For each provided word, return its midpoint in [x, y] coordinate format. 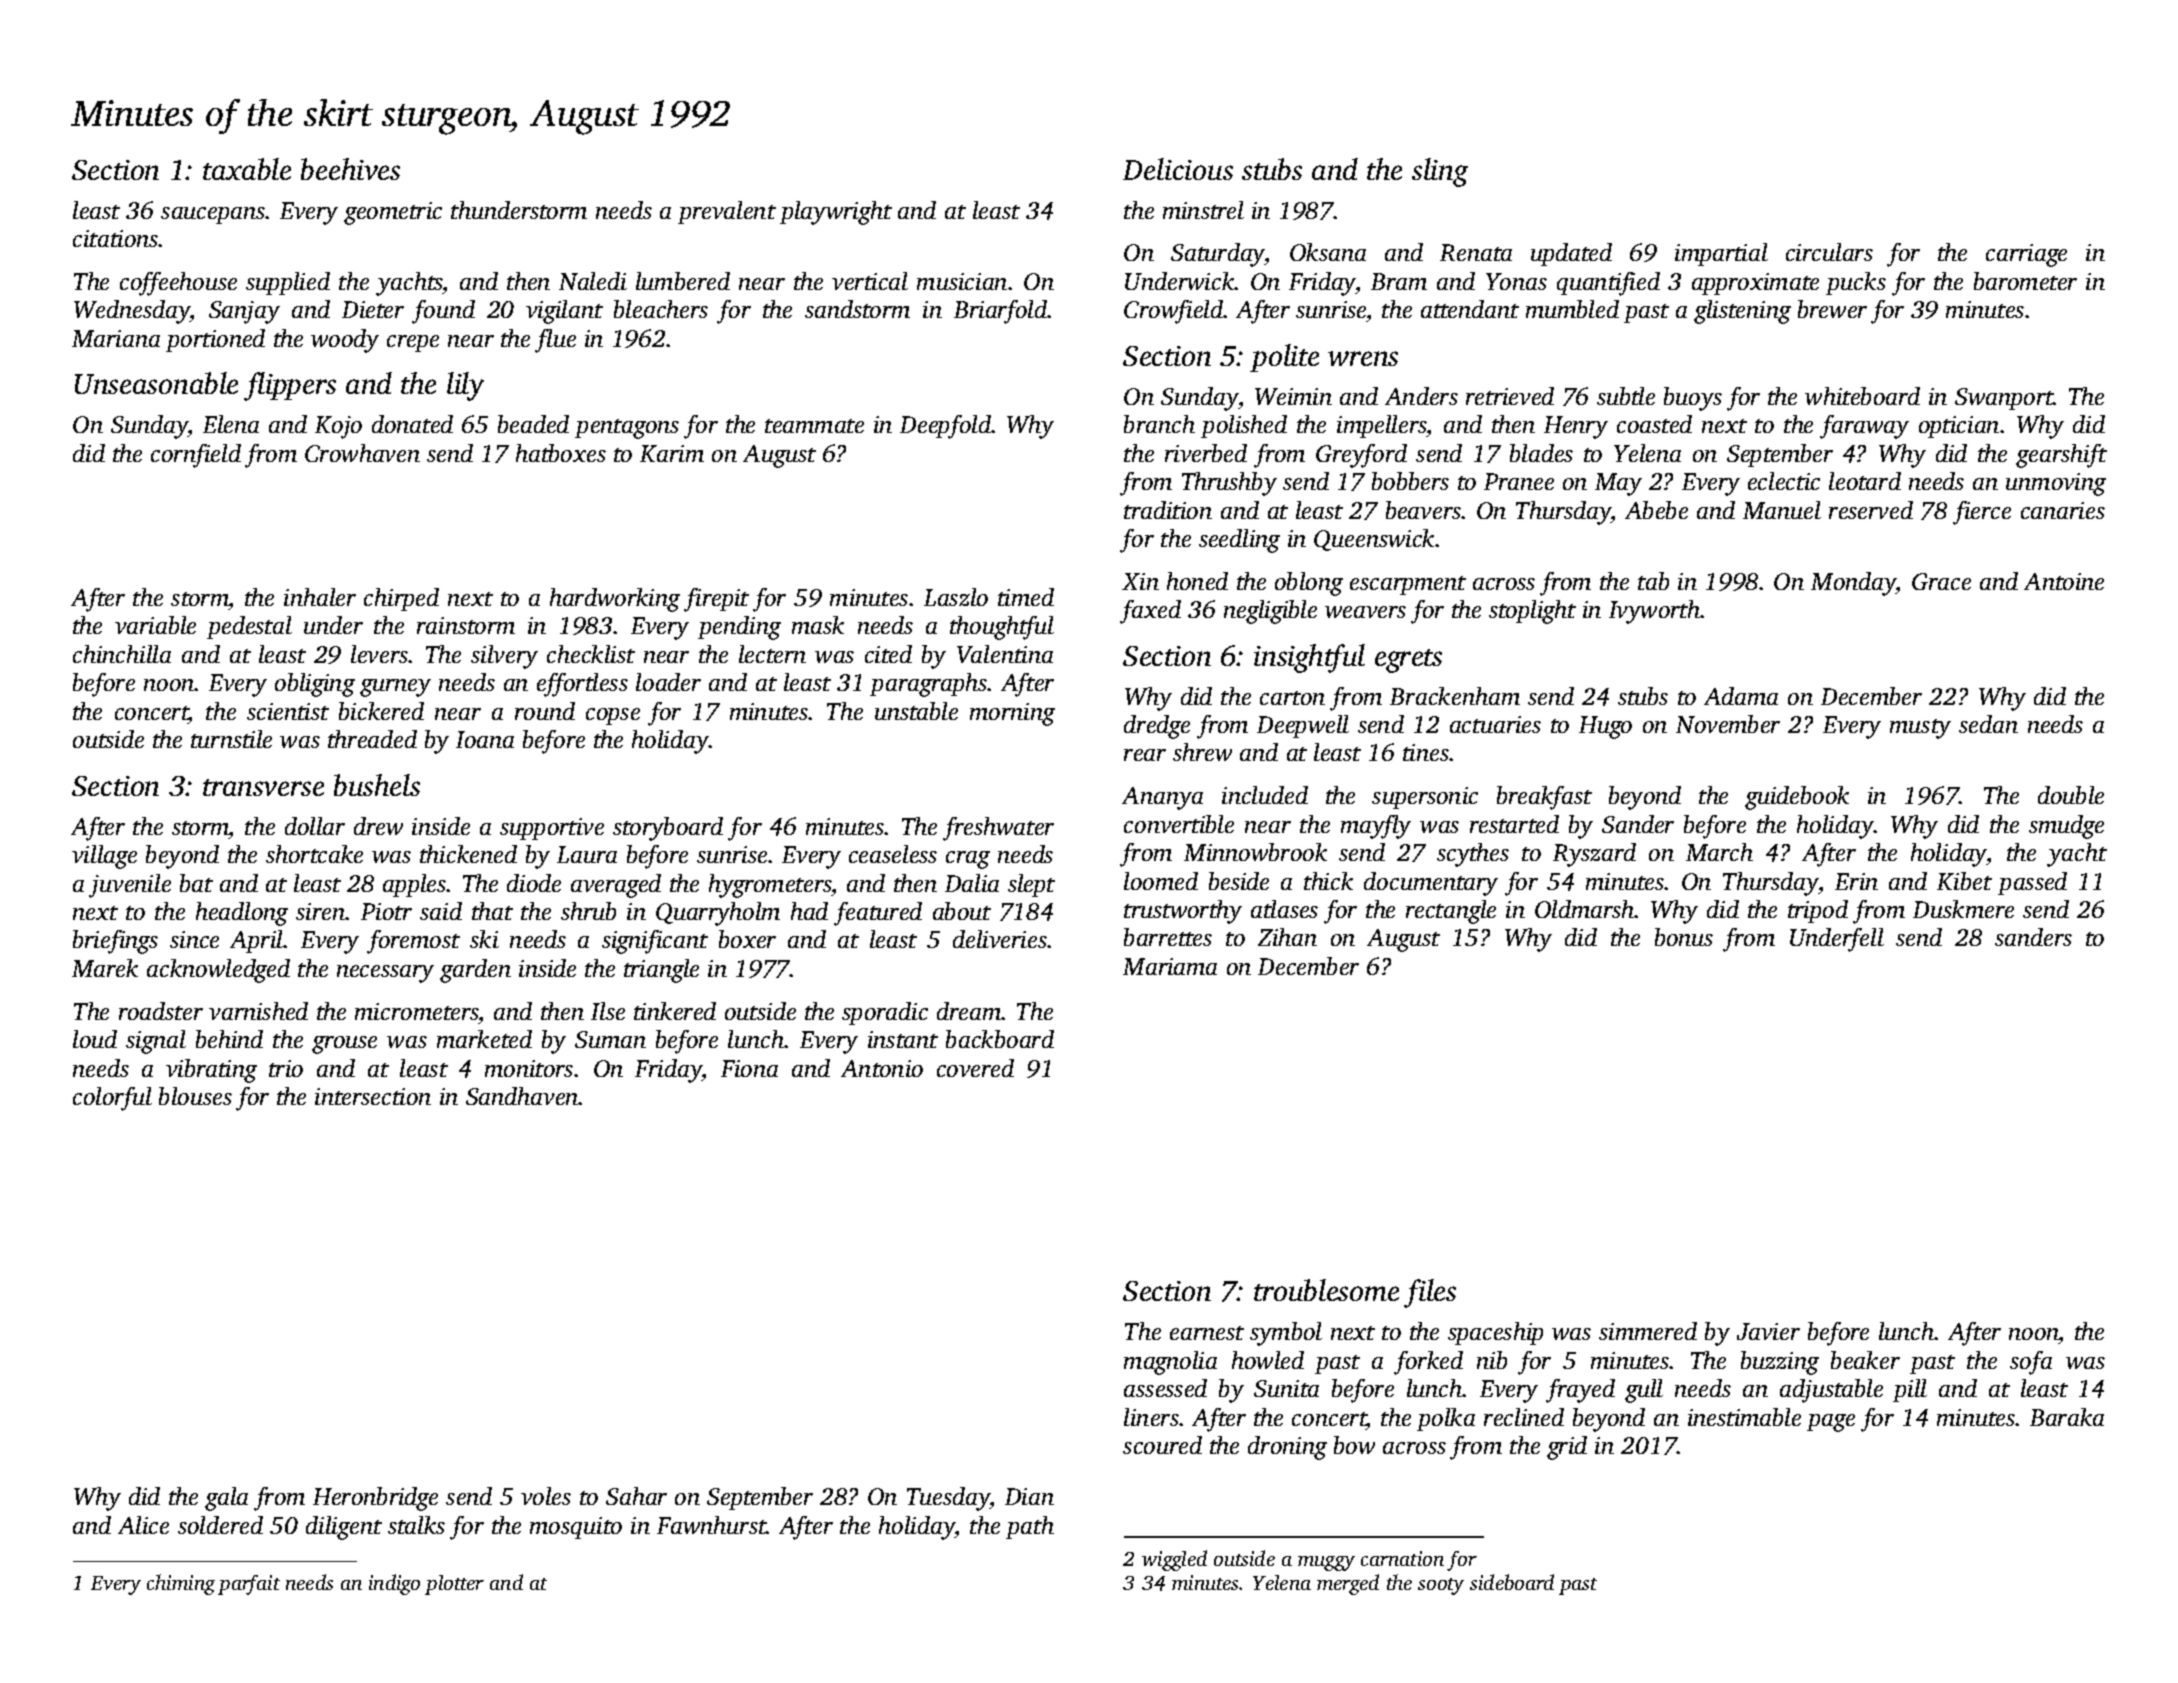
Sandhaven [522, 1096]
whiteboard [1862, 396]
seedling [1239, 541]
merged [1348, 1584]
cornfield [196, 456]
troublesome [1326, 1290]
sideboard [1512, 1582]
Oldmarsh [1585, 909]
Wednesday [132, 312]
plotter [454, 1585]
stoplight [1532, 612]
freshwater [998, 829]
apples [415, 885]
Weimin [1293, 396]
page [1831, 1423]
